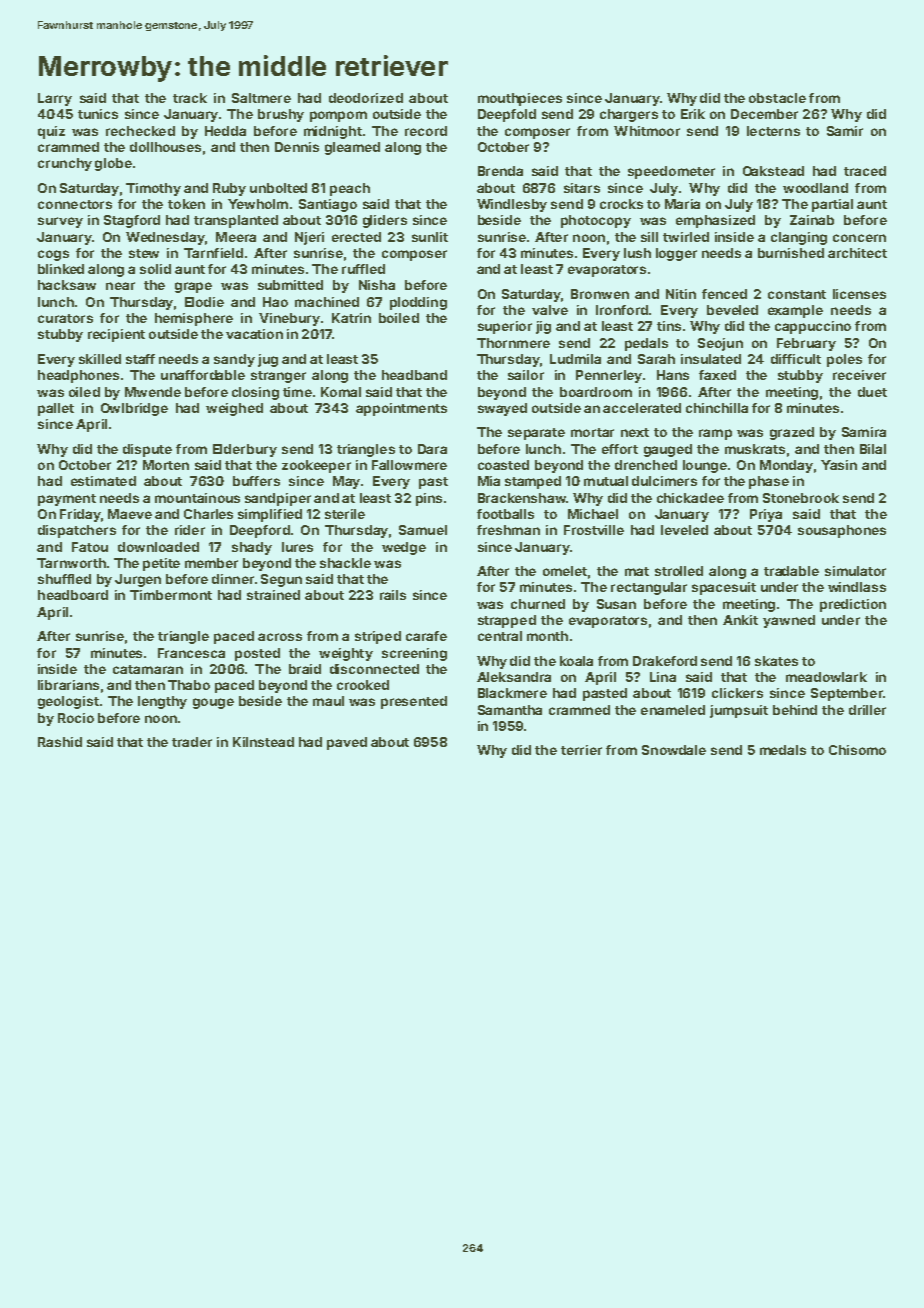 This image has height=1308, width=924. I want to click on Owlbridge, so click(134, 409).
